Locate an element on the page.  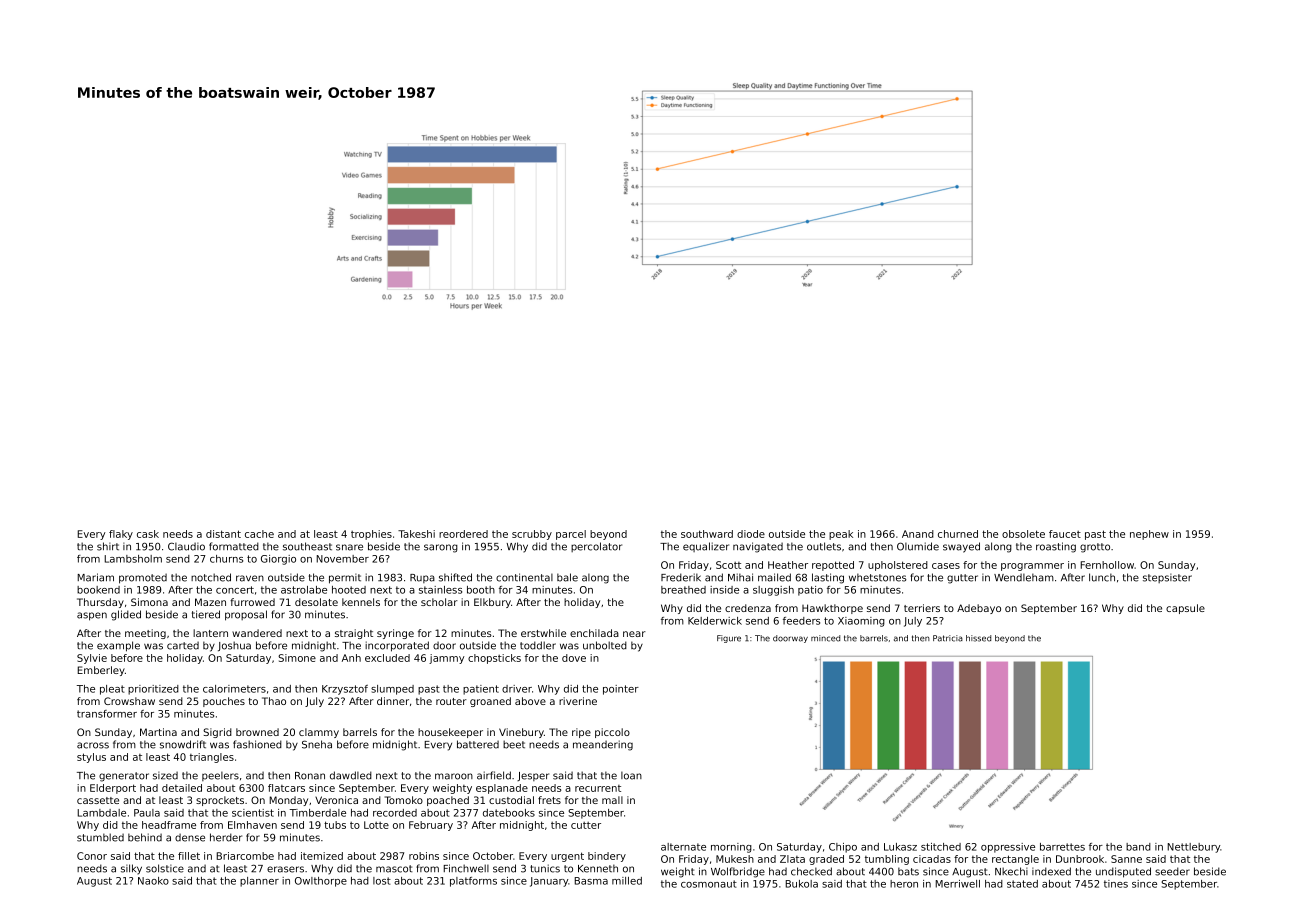
piccolo is located at coordinates (612, 733).
